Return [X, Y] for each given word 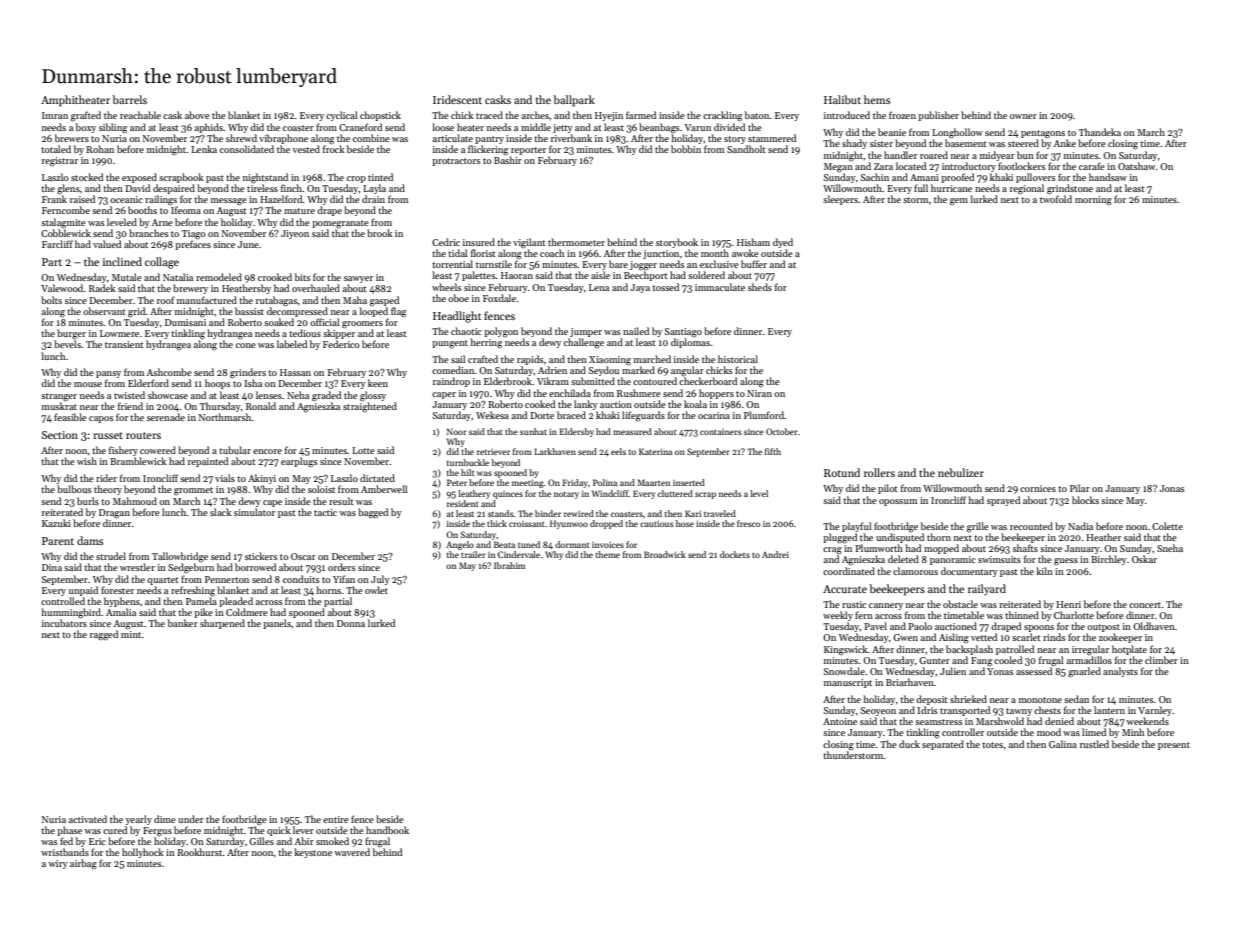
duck [909, 744]
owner [1023, 116]
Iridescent [457, 99]
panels [277, 624]
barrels [129, 99]
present [1174, 746]
